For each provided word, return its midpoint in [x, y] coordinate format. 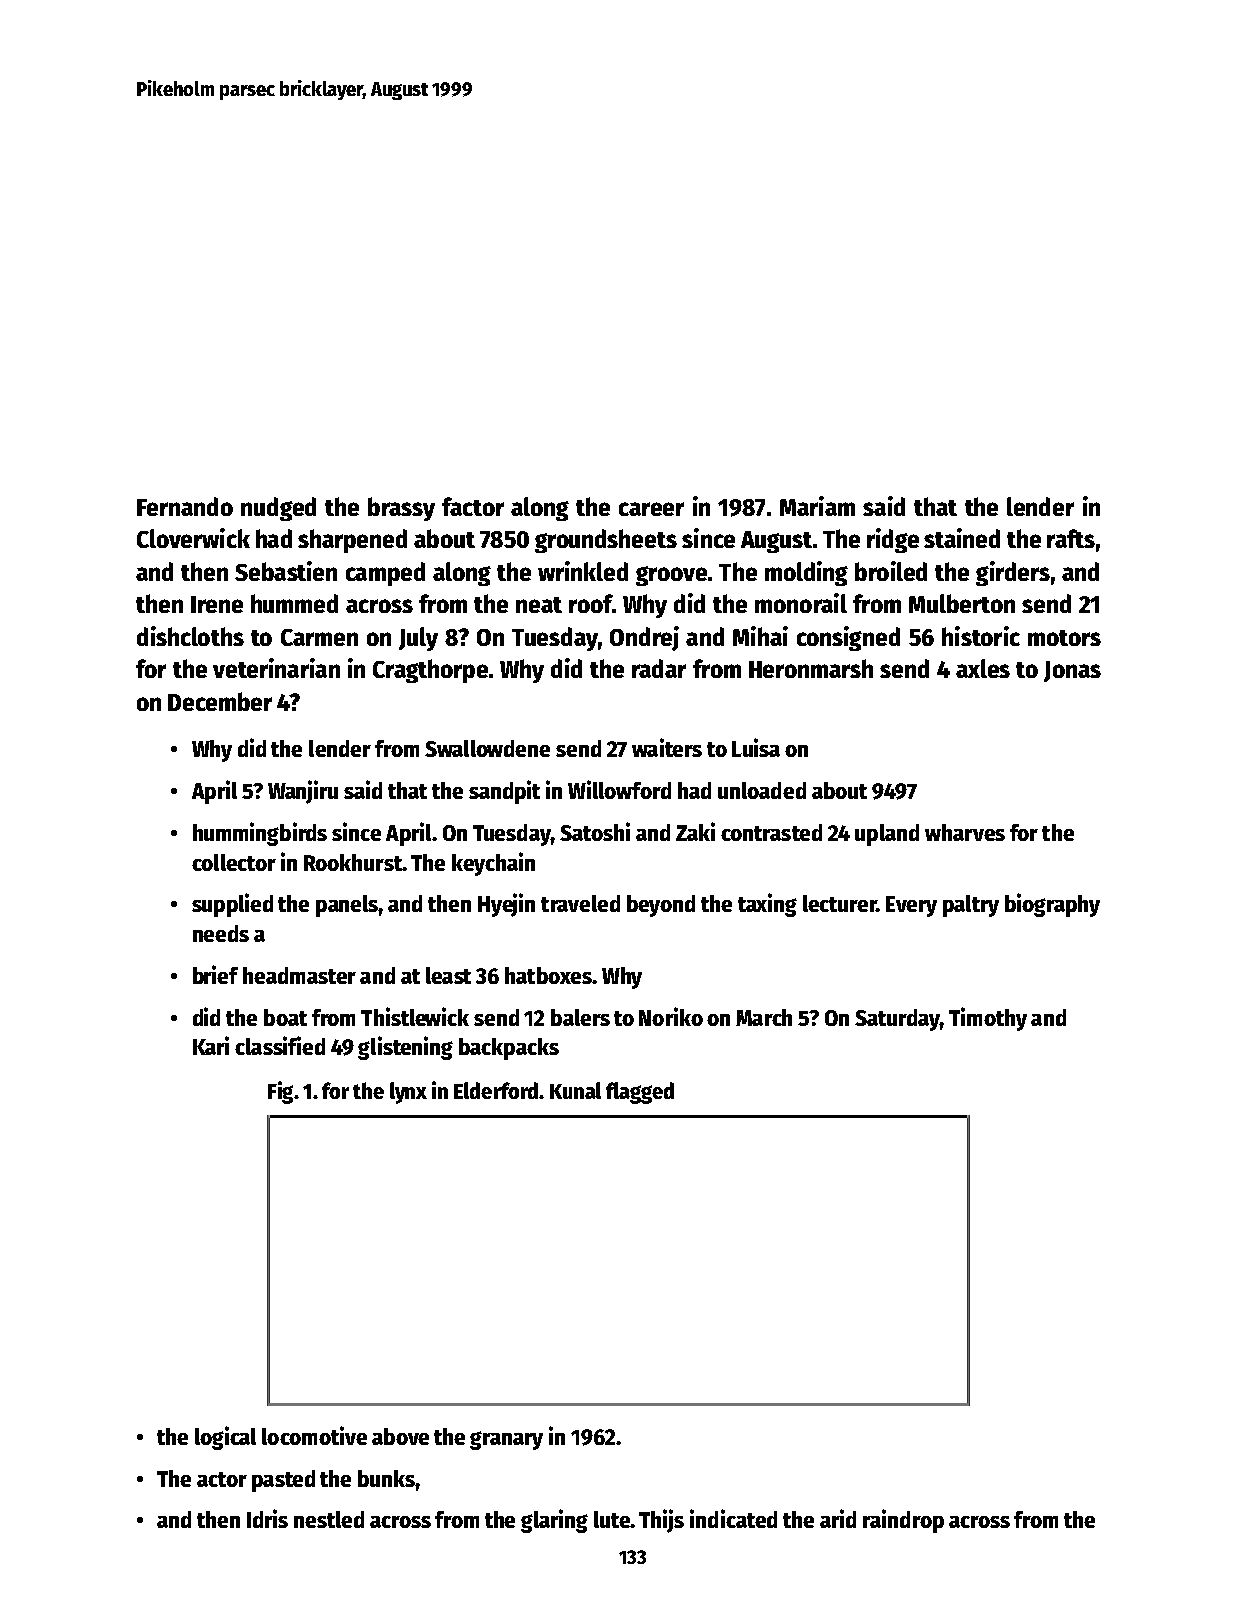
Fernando [185, 506]
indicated [733, 1518]
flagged [640, 1093]
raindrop [903, 1521]
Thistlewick [415, 1016]
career [651, 509]
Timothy [988, 1019]
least [448, 975]
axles [983, 668]
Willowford [619, 789]
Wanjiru [303, 792]
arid [838, 1518]
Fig [280, 1092]
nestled [329, 1519]
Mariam [817, 506]
